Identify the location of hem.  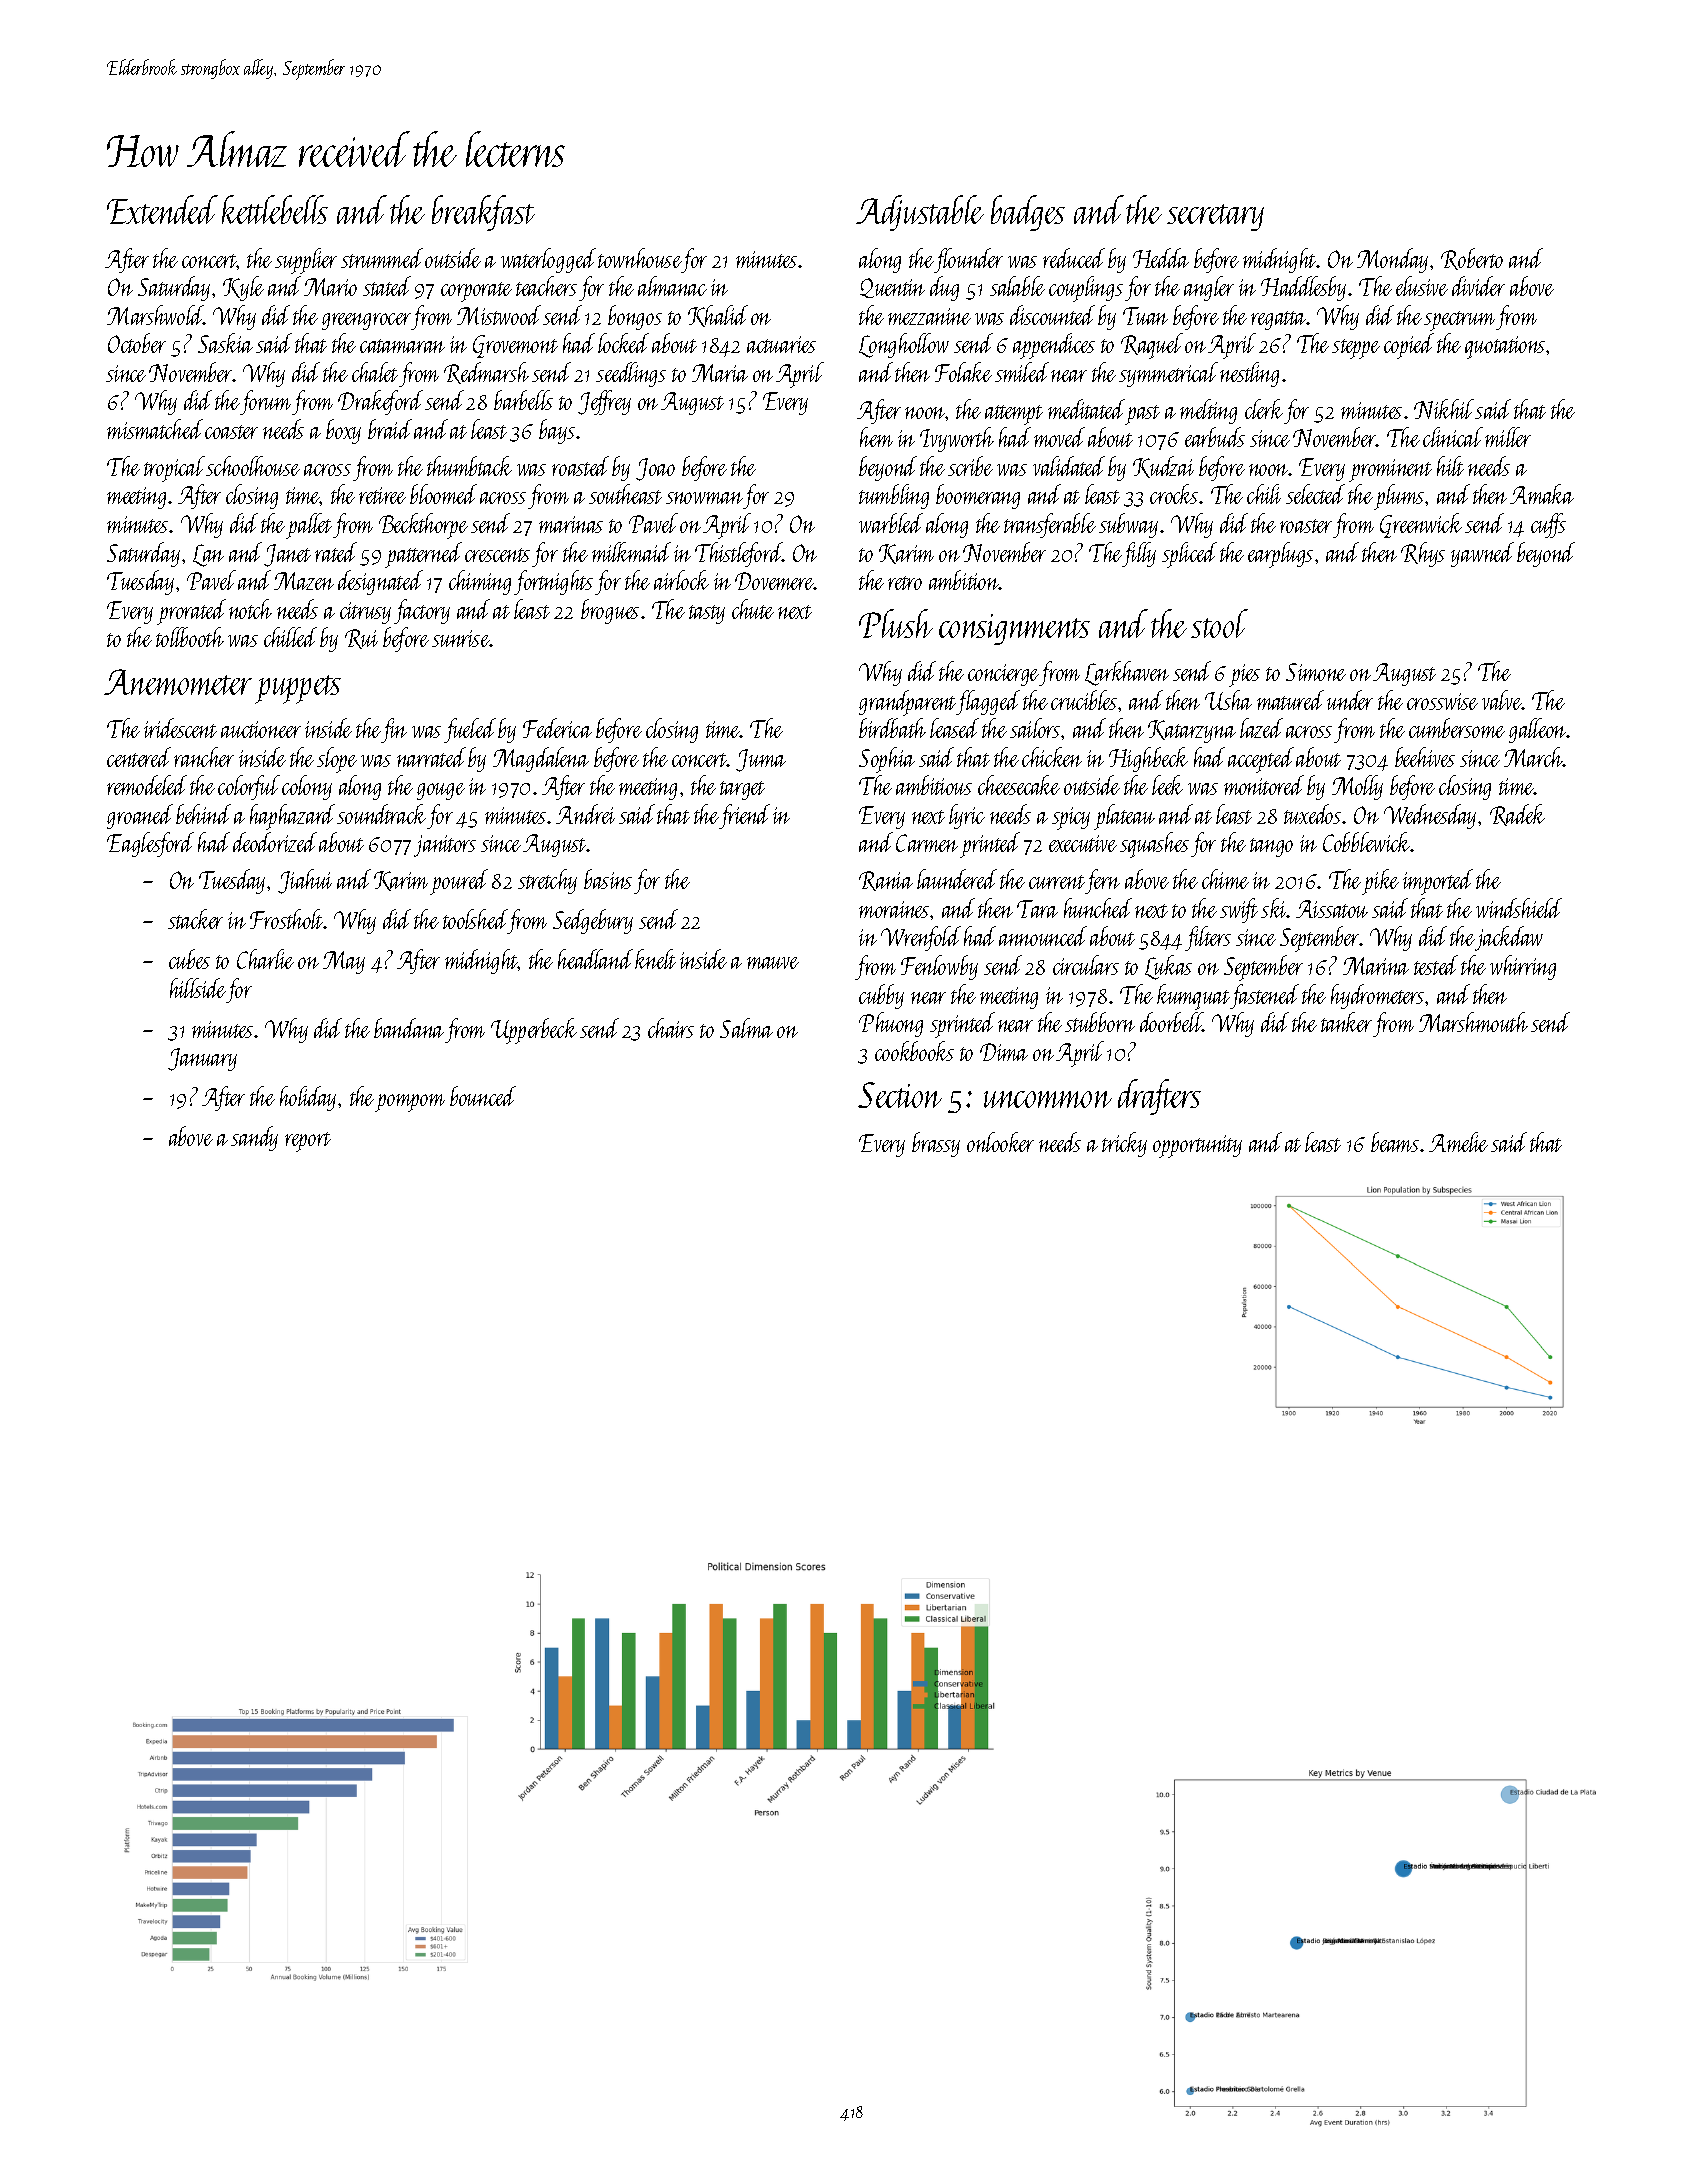
(876, 437).
